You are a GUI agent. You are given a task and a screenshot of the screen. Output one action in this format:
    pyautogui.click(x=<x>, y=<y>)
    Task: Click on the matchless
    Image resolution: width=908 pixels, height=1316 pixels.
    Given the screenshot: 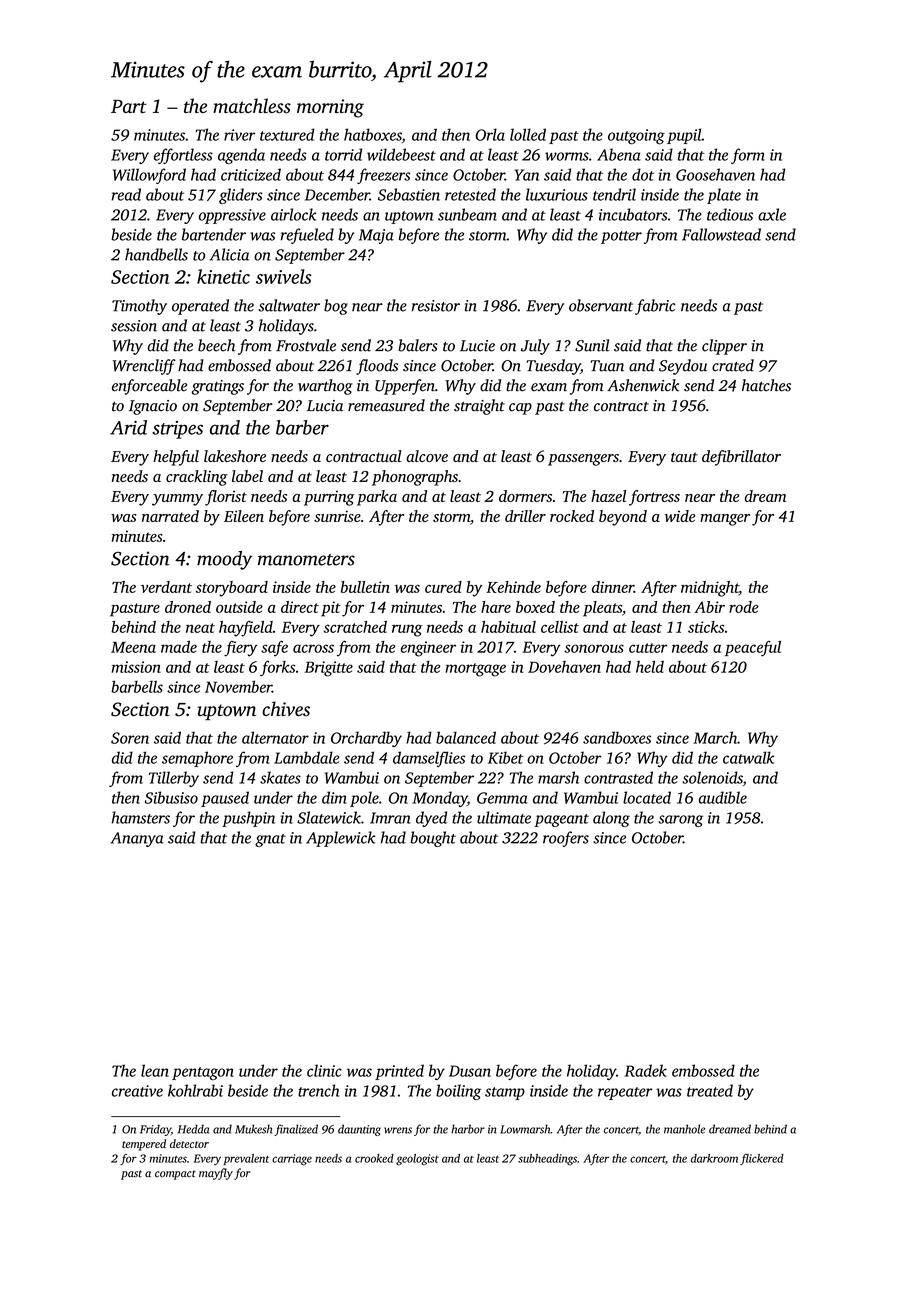 What is the action you would take?
    pyautogui.click(x=252, y=106)
